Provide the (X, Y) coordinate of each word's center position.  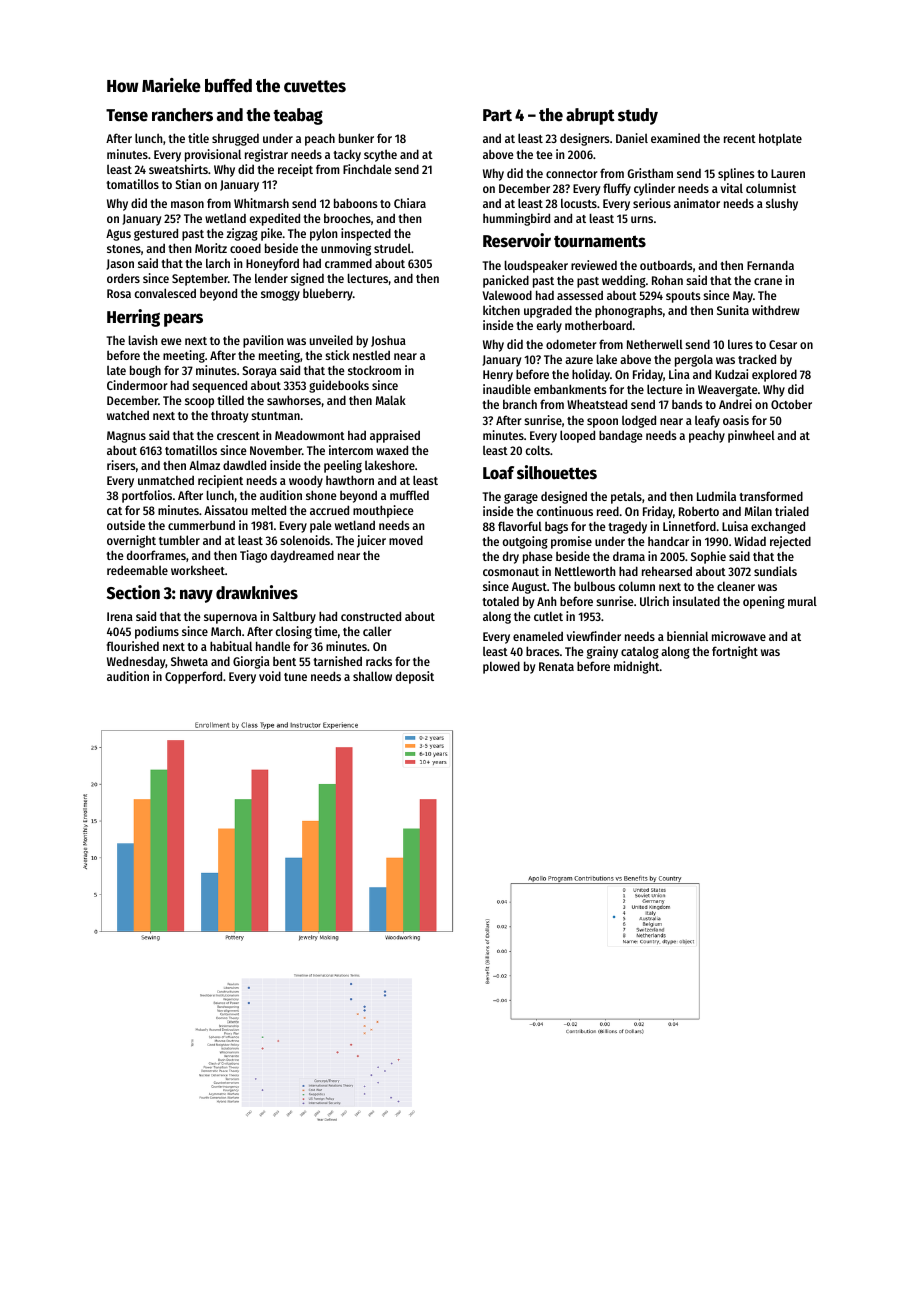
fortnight (735, 652)
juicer (371, 541)
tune (295, 677)
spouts (683, 297)
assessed (580, 295)
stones (124, 249)
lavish (143, 340)
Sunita (733, 310)
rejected (790, 542)
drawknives (257, 592)
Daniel (632, 138)
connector (572, 174)
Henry (498, 376)
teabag (298, 116)
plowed (501, 667)
